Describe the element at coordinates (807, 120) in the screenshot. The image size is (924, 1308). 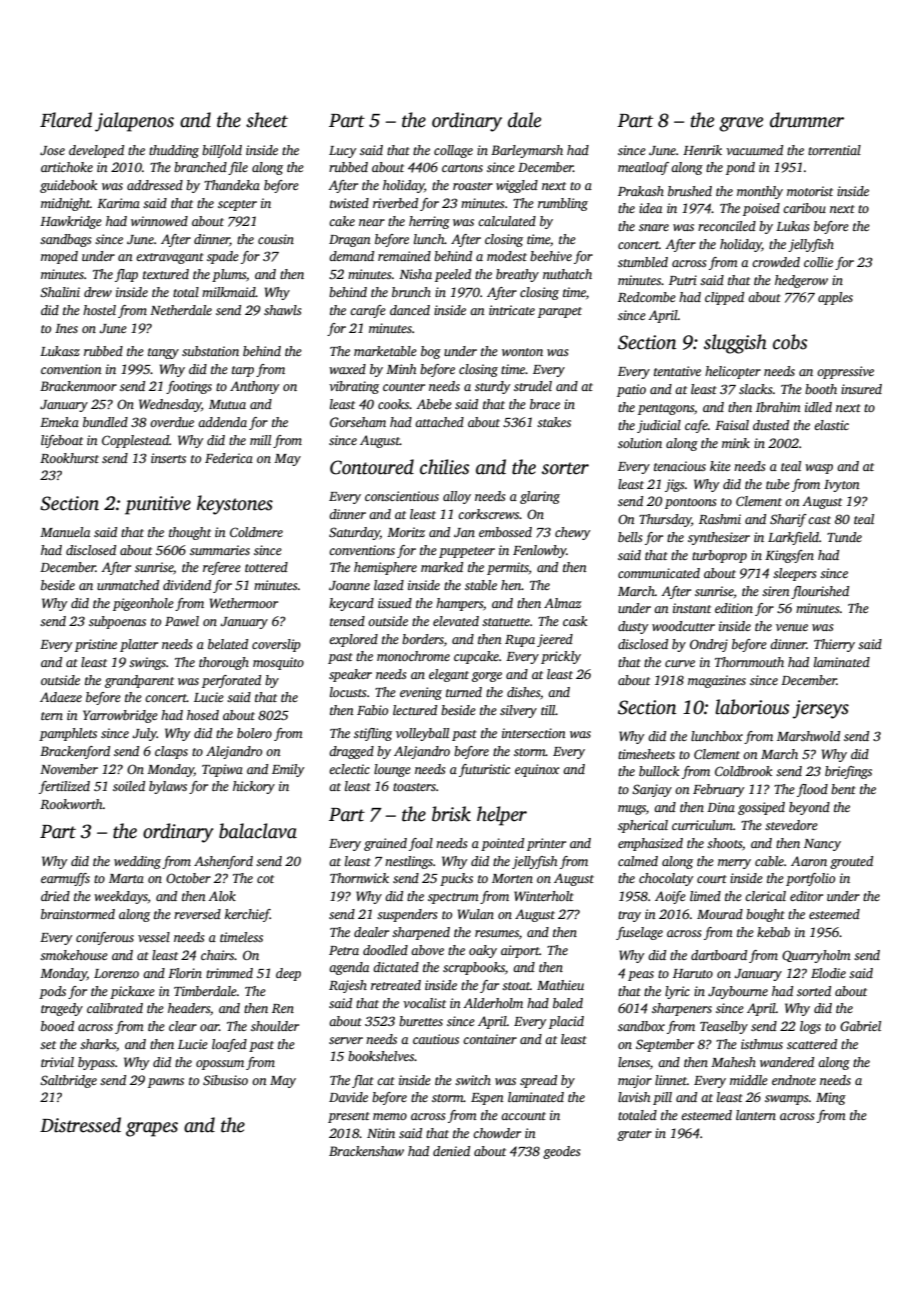
I see `drummer` at that location.
